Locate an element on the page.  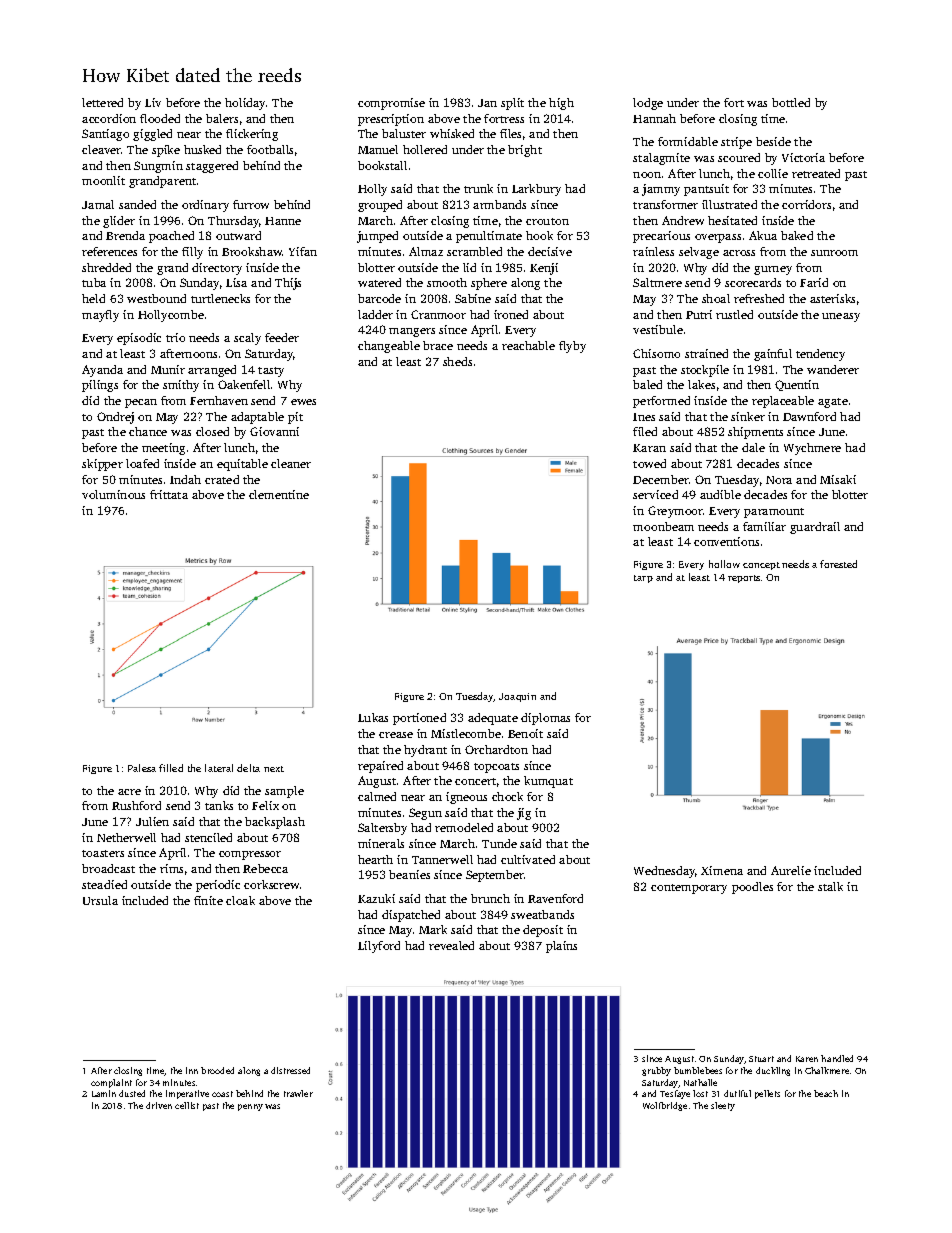
Greymoor is located at coordinates (676, 512).
